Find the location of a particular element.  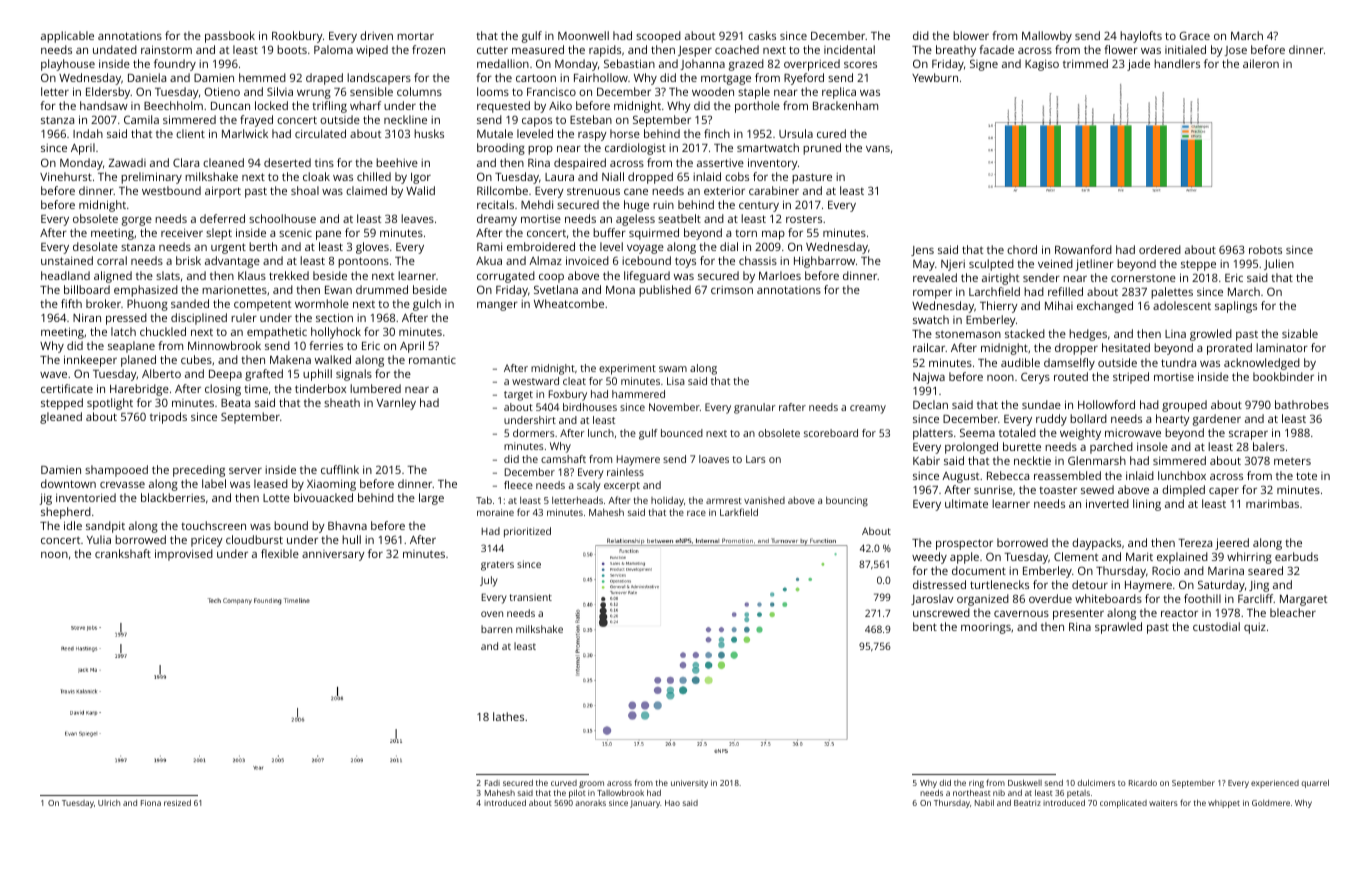

claimed is located at coordinates (366, 190).
